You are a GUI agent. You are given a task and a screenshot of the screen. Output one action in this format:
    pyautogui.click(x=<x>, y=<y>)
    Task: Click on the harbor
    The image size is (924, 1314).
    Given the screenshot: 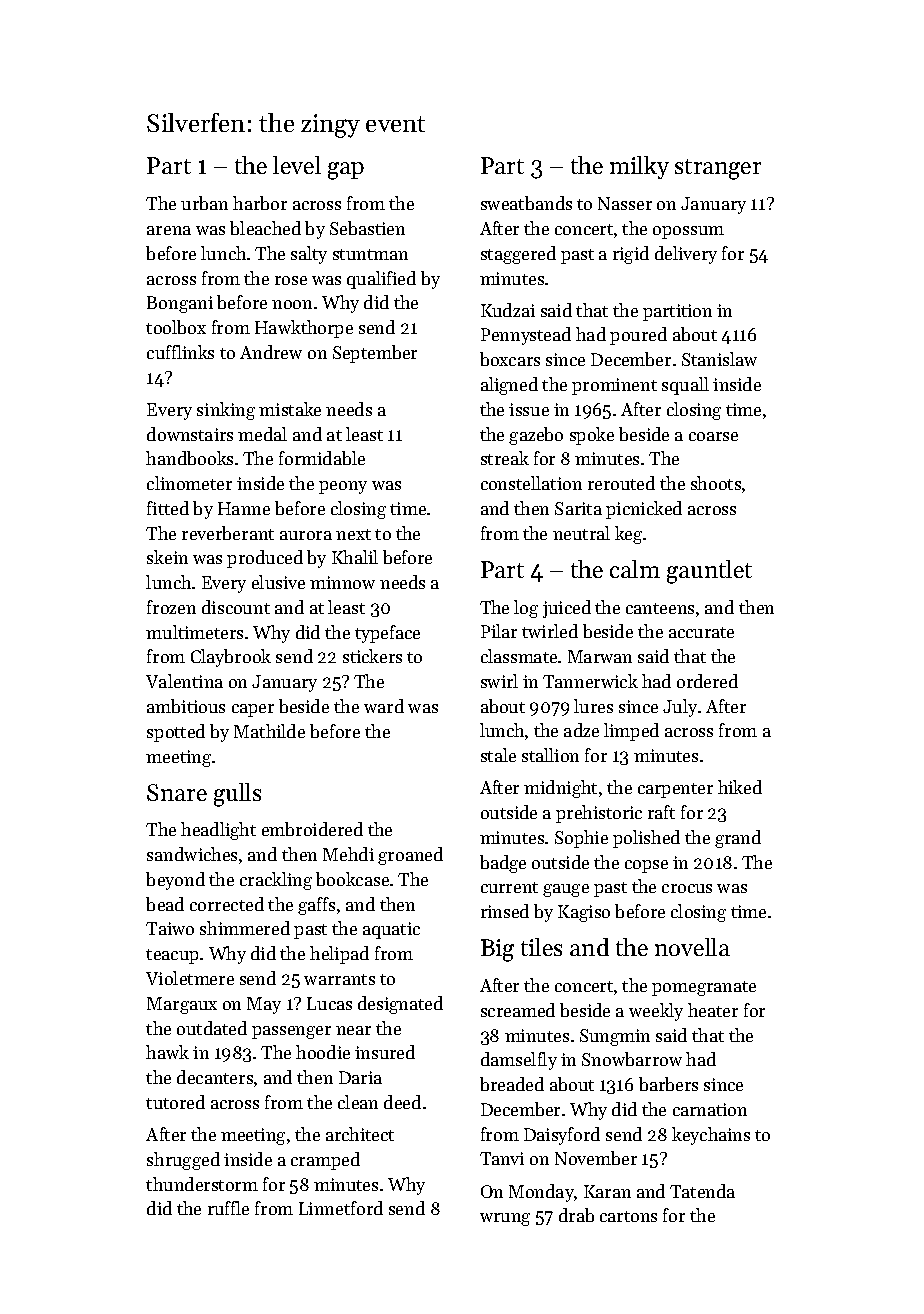 What is the action you would take?
    pyautogui.click(x=260, y=203)
